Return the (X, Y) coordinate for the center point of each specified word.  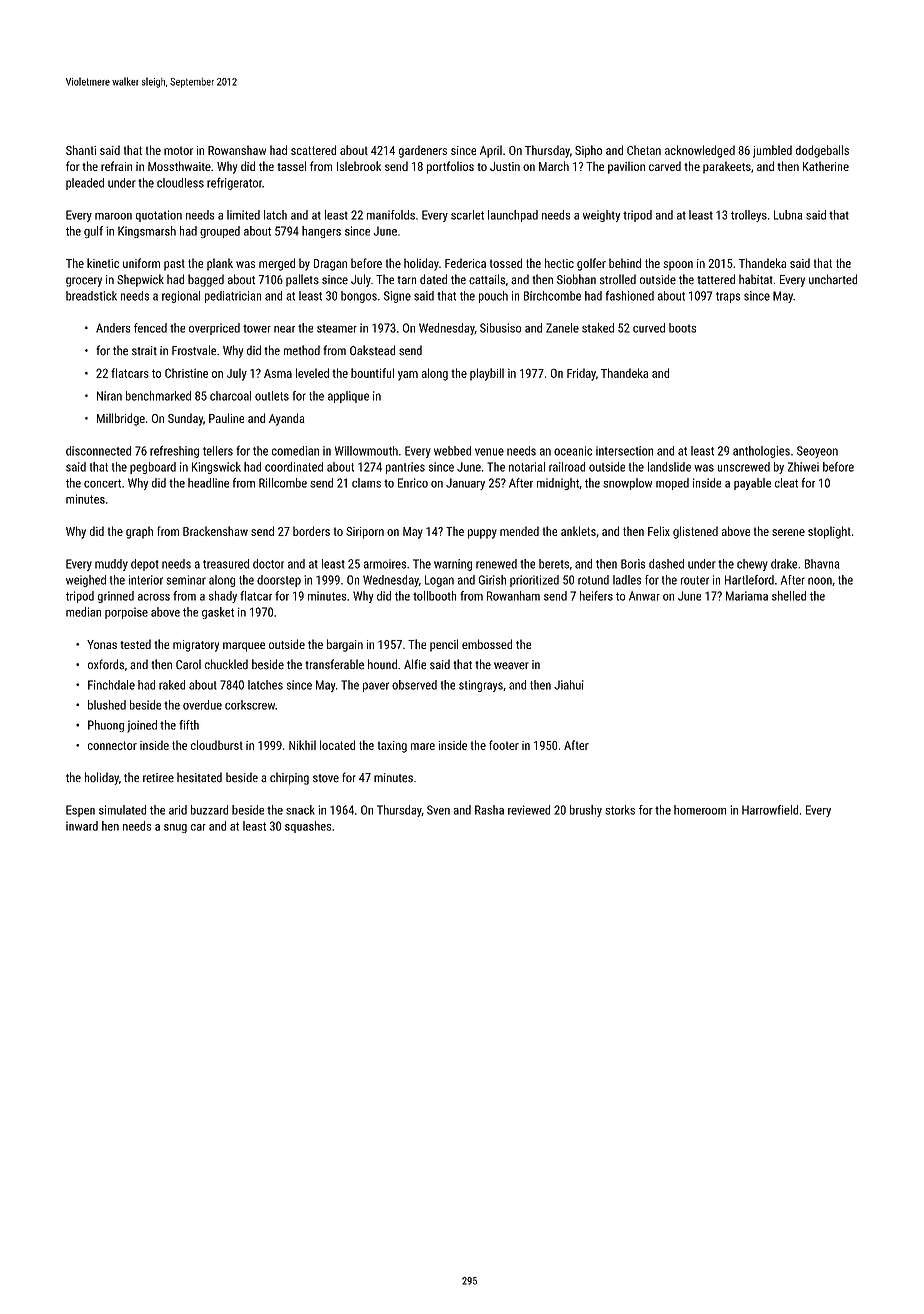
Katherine (826, 166)
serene (788, 532)
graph (139, 532)
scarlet (467, 215)
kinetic (103, 263)
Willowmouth (366, 451)
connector (112, 745)
